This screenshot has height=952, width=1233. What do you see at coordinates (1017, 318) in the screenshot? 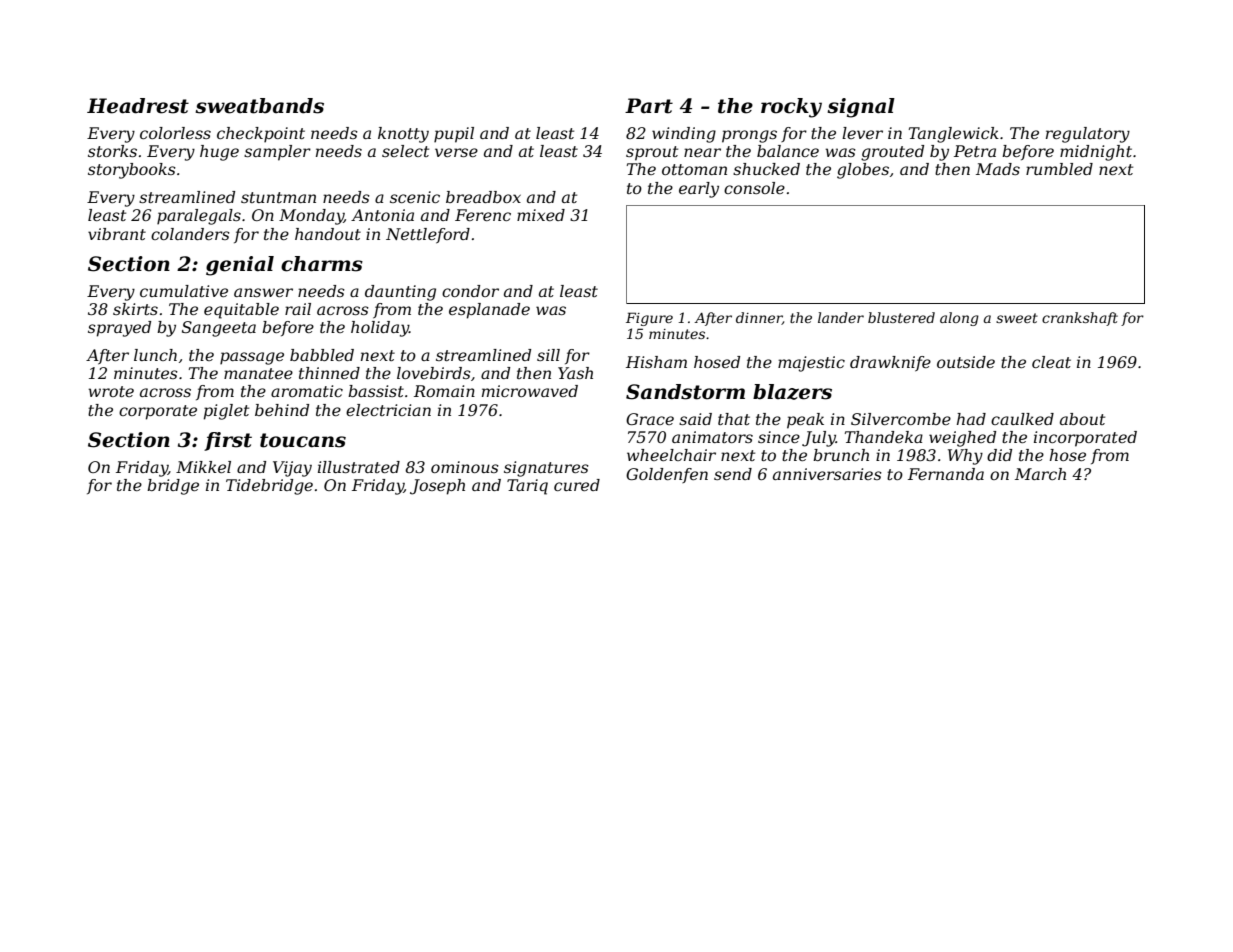
I see `sweet` at bounding box center [1017, 318].
